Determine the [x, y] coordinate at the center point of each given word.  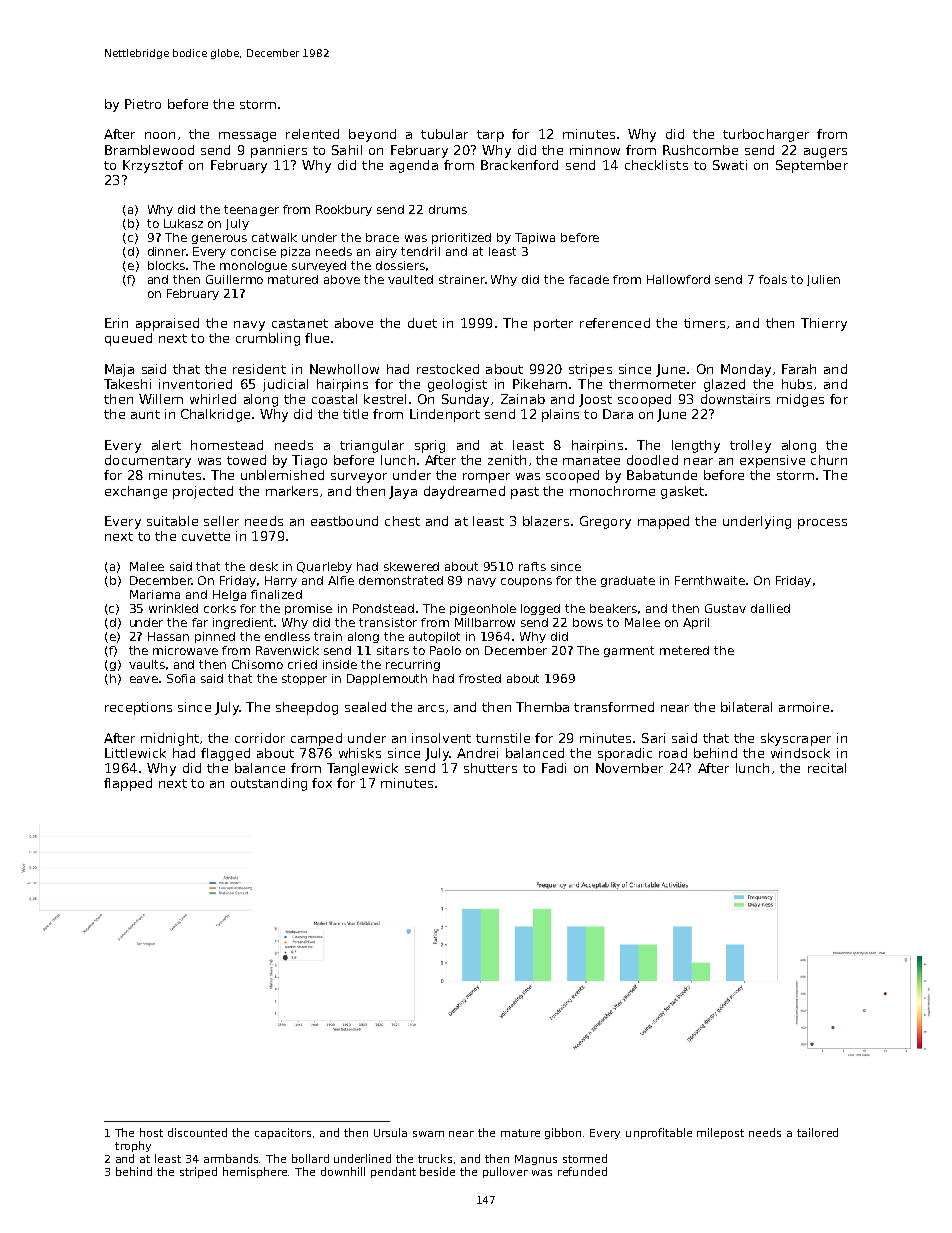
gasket [682, 492]
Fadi [554, 768]
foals [773, 279]
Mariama [155, 594]
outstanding [269, 784]
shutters [490, 768]
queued [128, 339]
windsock [800, 753]
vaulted [410, 279]
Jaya [403, 492]
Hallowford [678, 279]
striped [198, 1172]
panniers [279, 151]
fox [322, 783]
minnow [595, 150]
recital [827, 768]
